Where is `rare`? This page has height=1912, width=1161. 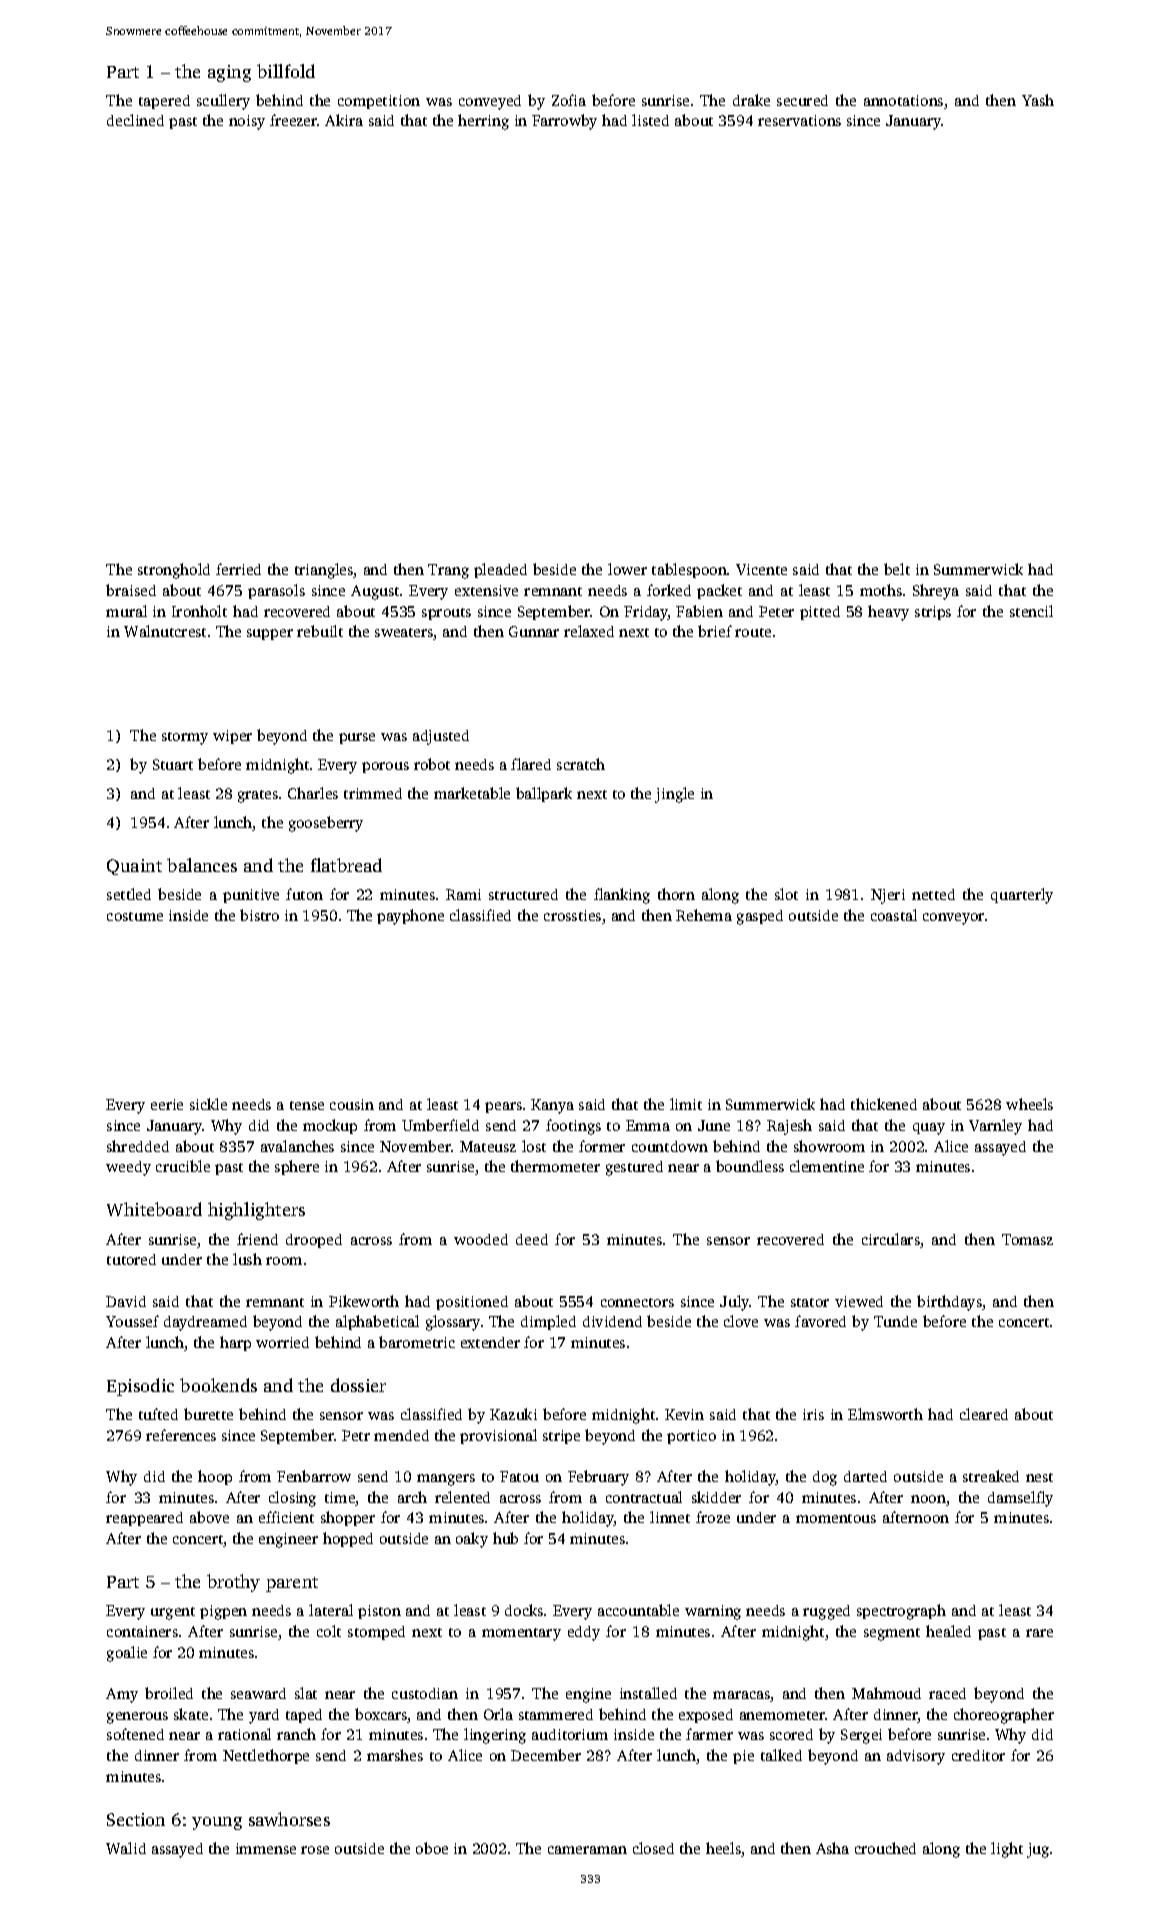
rare is located at coordinates (1039, 1633).
